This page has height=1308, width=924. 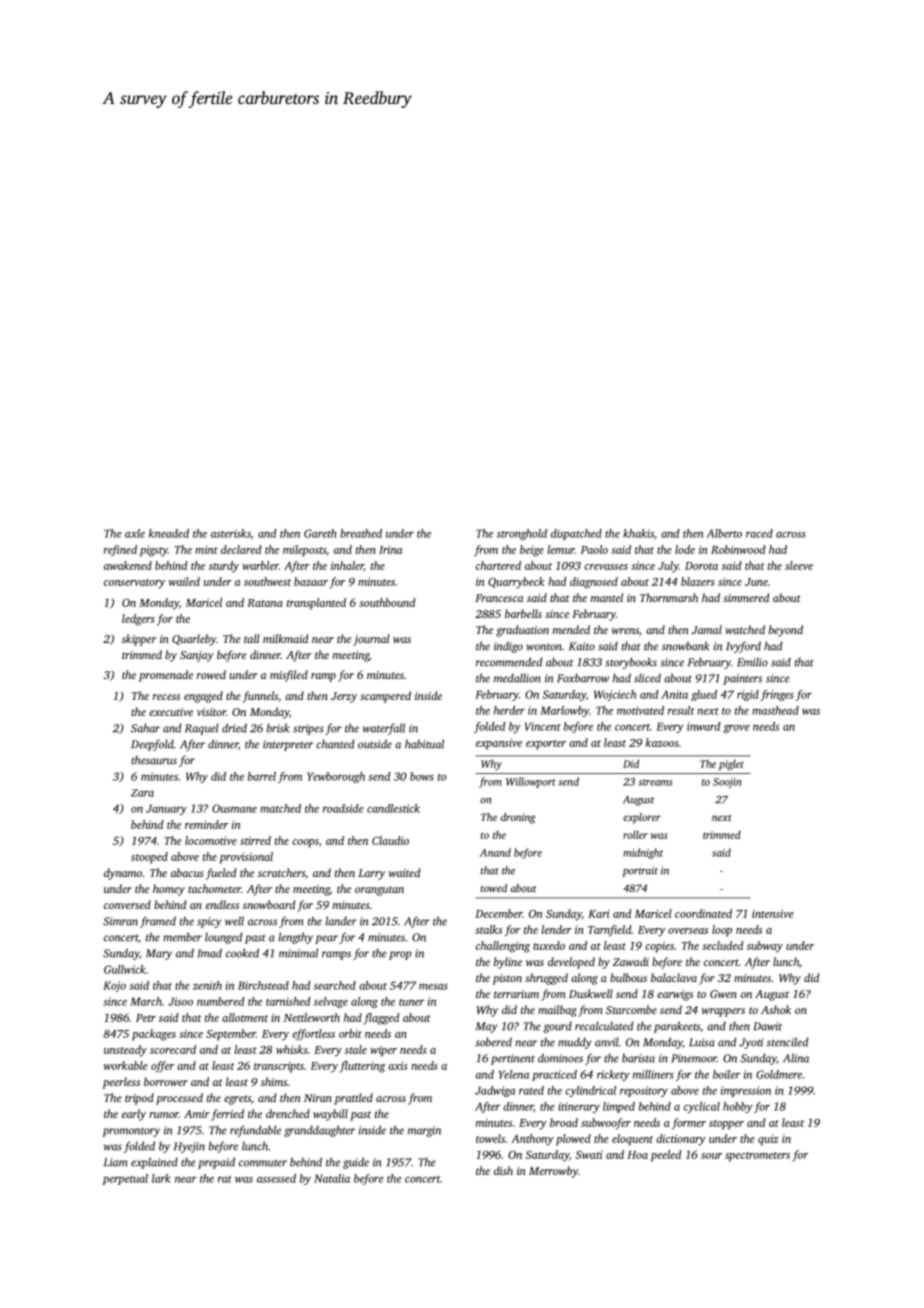 I want to click on midnight, so click(x=643, y=853).
